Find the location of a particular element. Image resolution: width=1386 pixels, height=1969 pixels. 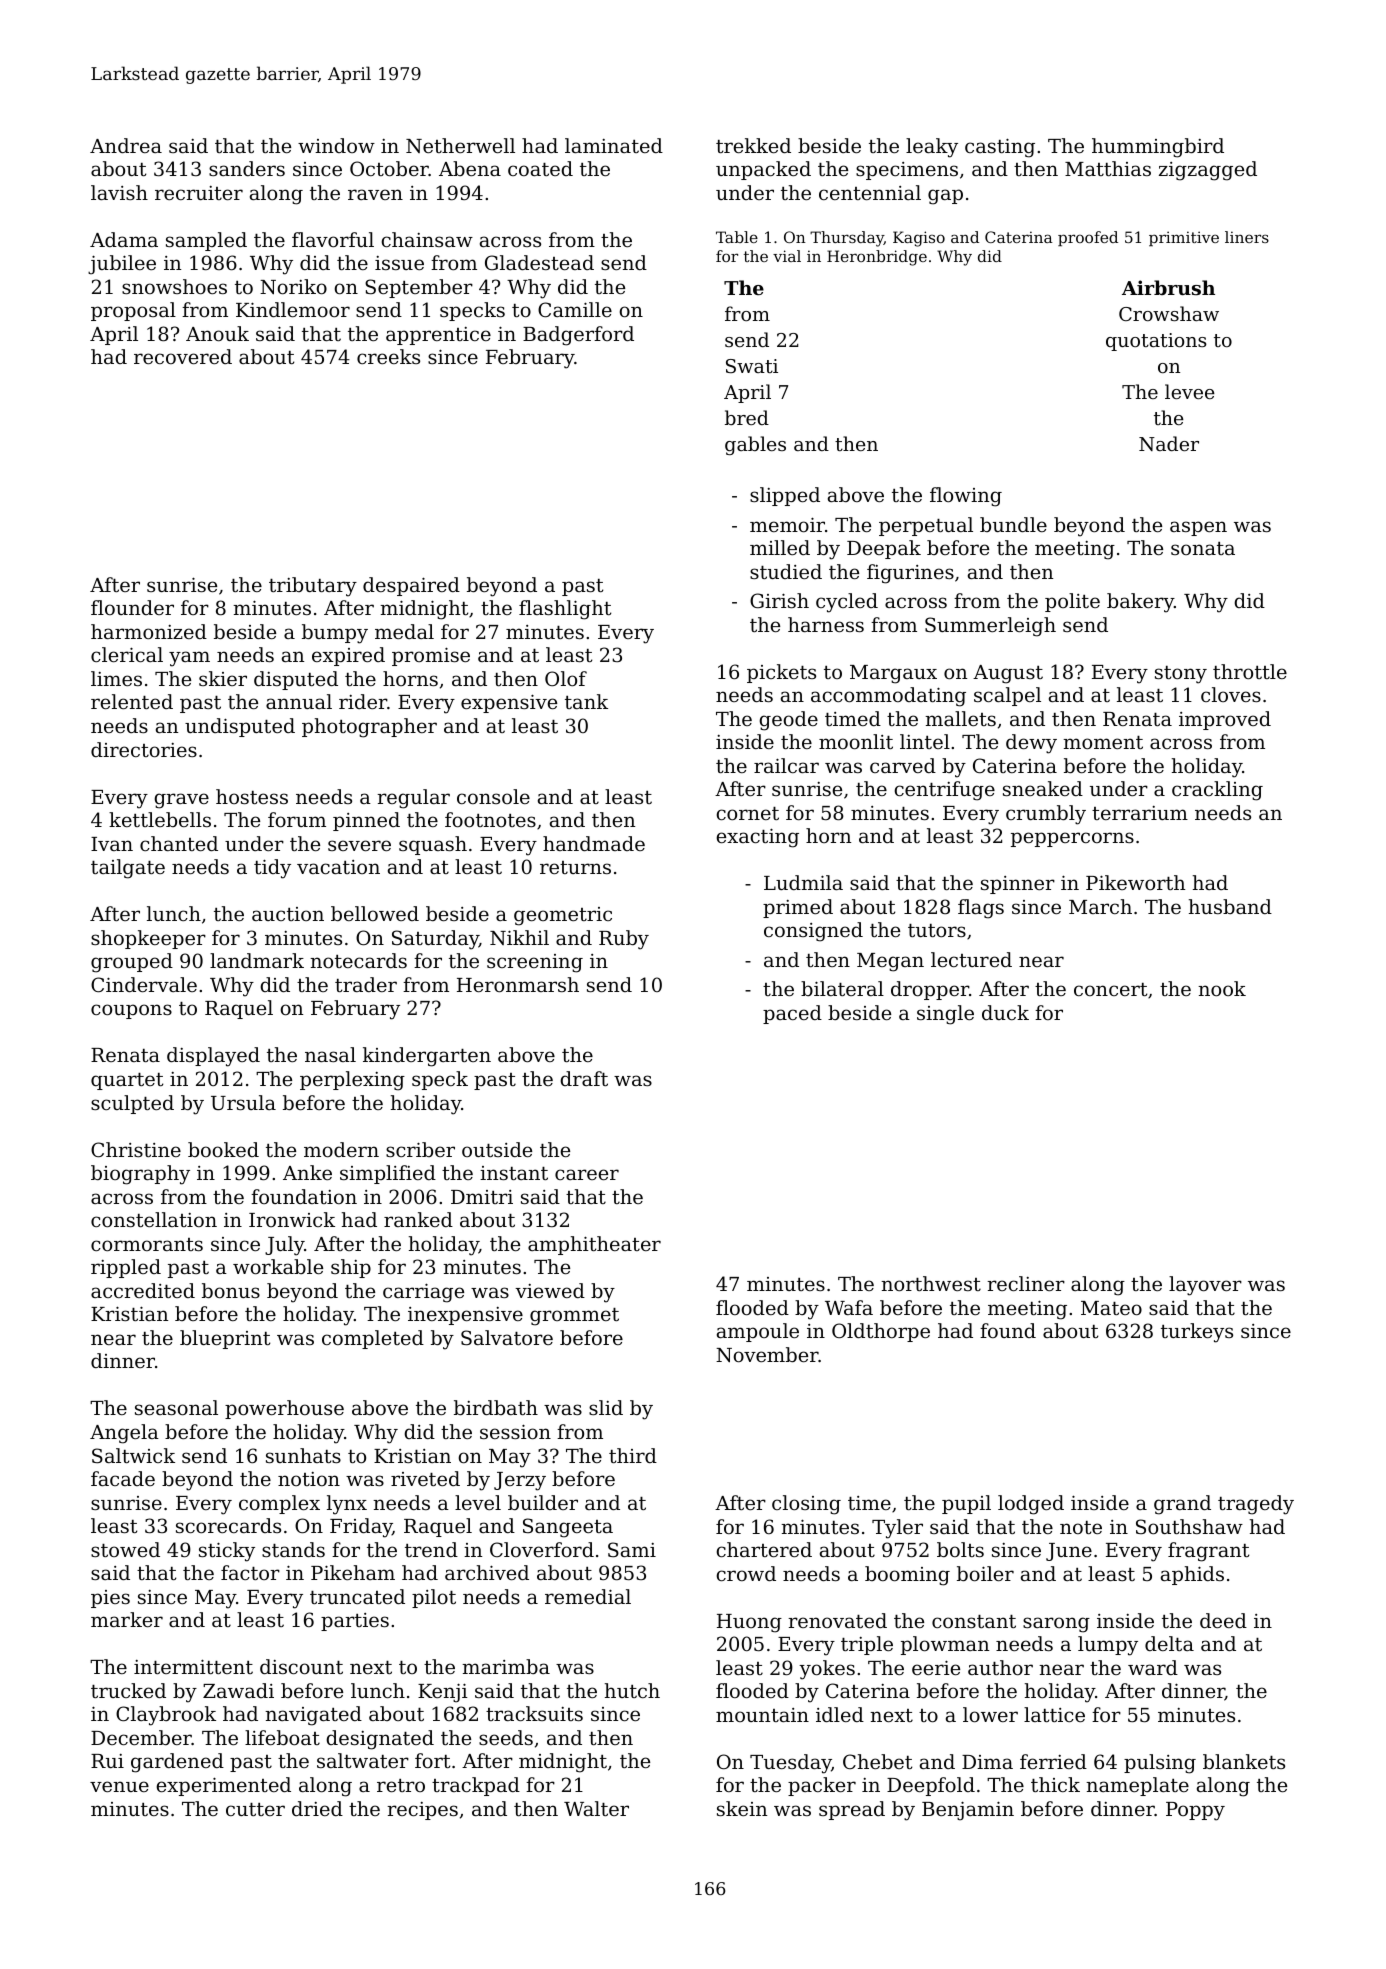

clerical is located at coordinates (127, 654).
